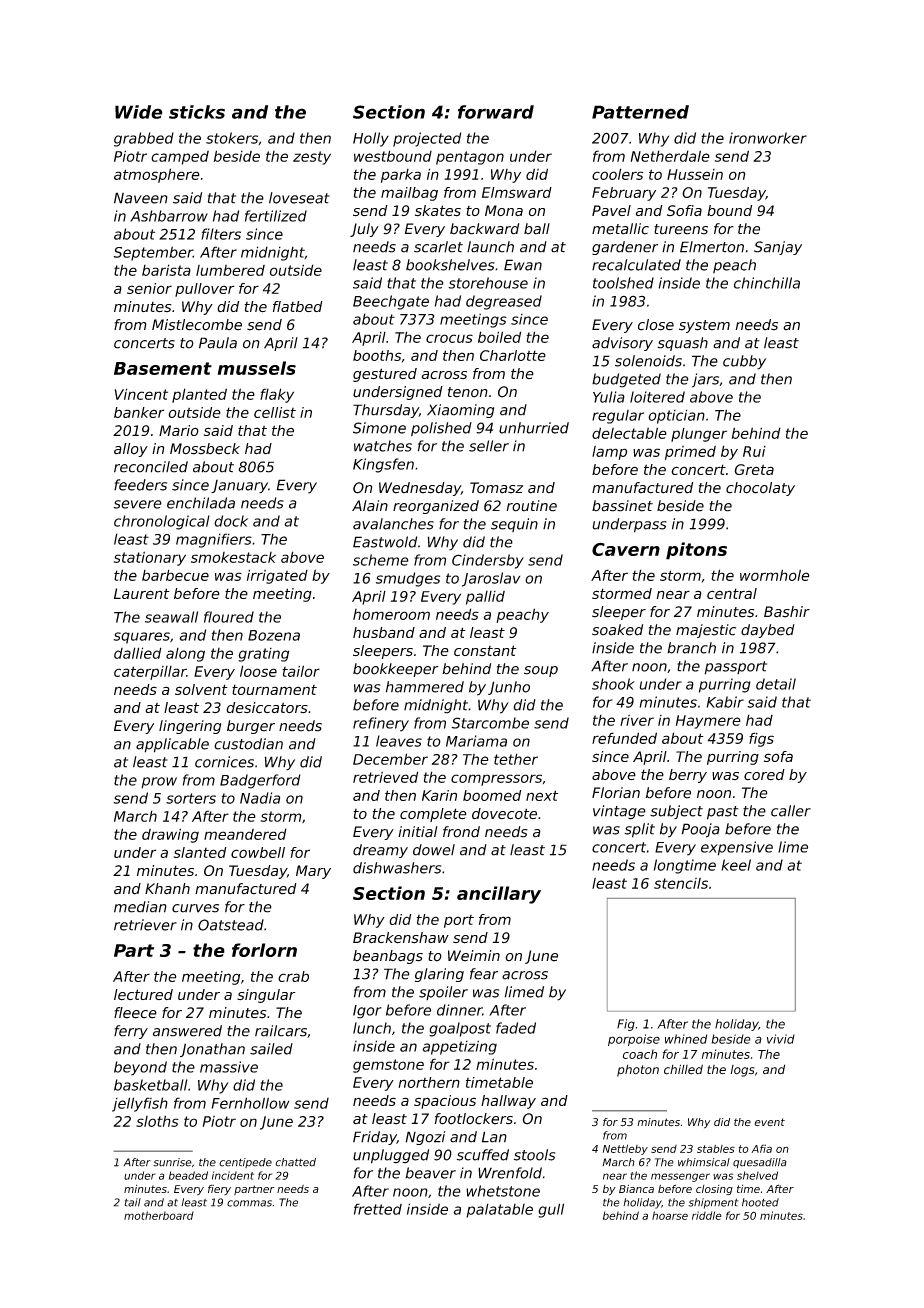 This screenshot has width=924, height=1308. I want to click on irrigated, so click(277, 576).
